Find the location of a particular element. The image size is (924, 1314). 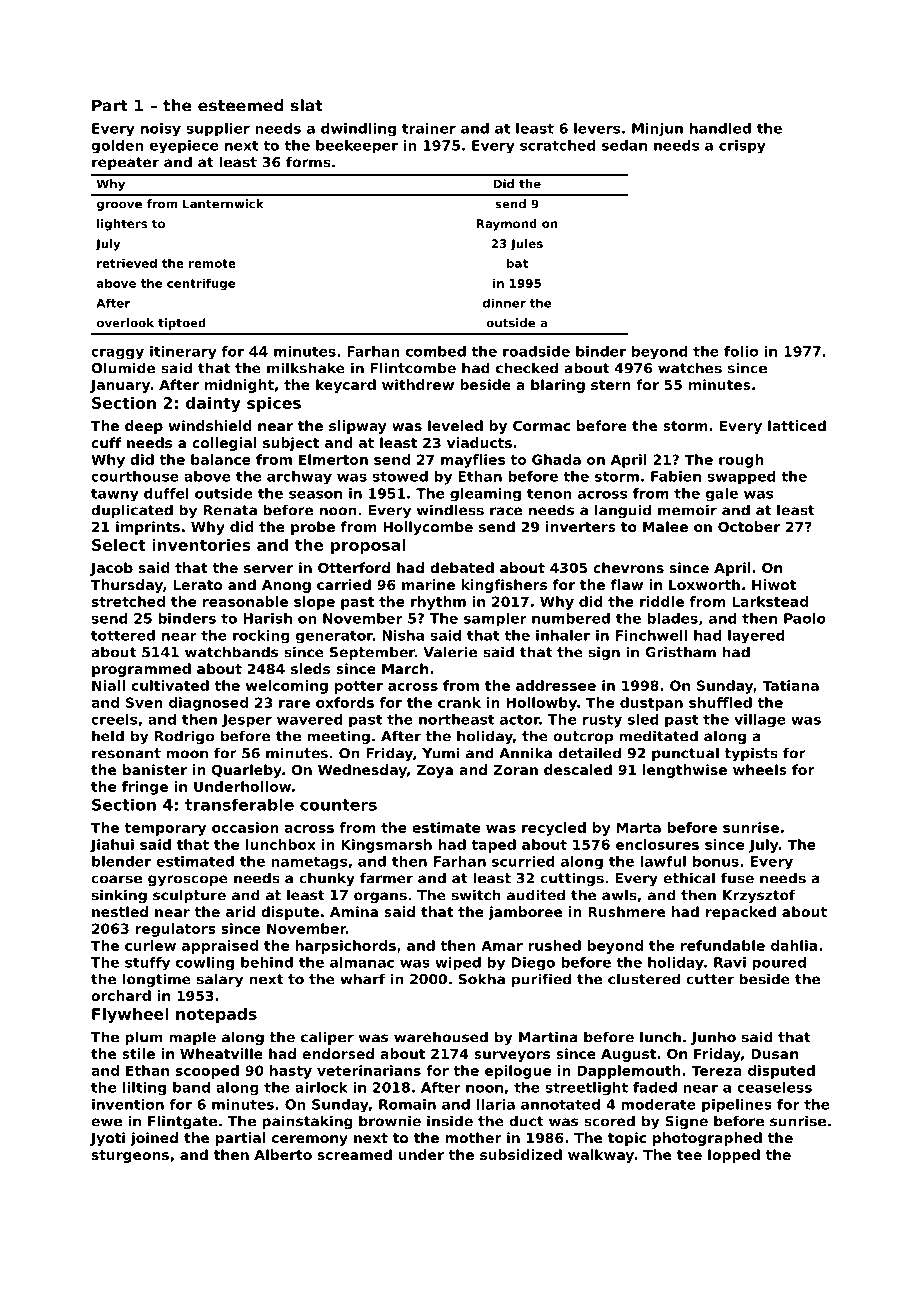

crispy is located at coordinates (742, 147).
